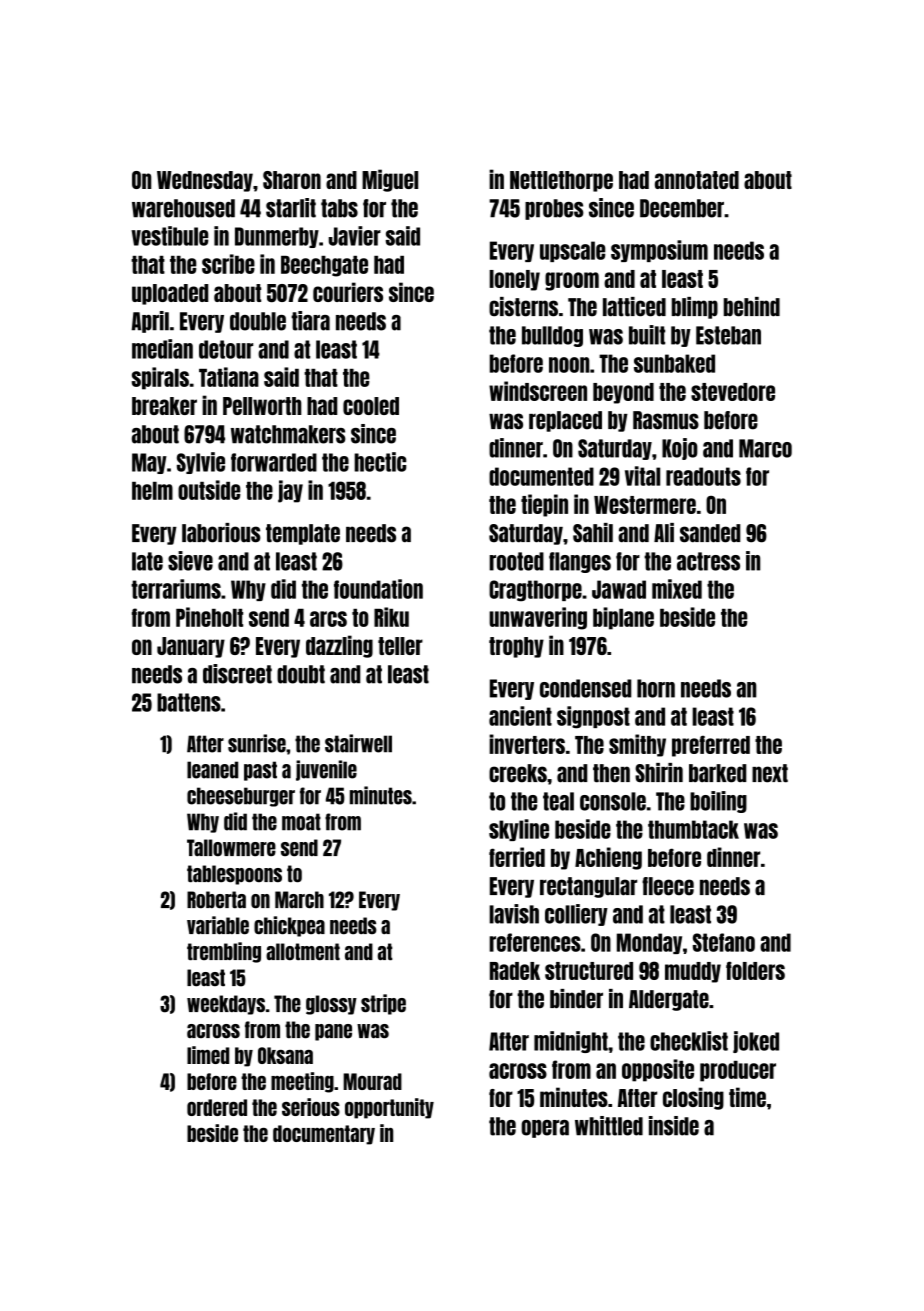  Describe the element at coordinates (292, 180) in the screenshot. I see `Sharon` at that location.
